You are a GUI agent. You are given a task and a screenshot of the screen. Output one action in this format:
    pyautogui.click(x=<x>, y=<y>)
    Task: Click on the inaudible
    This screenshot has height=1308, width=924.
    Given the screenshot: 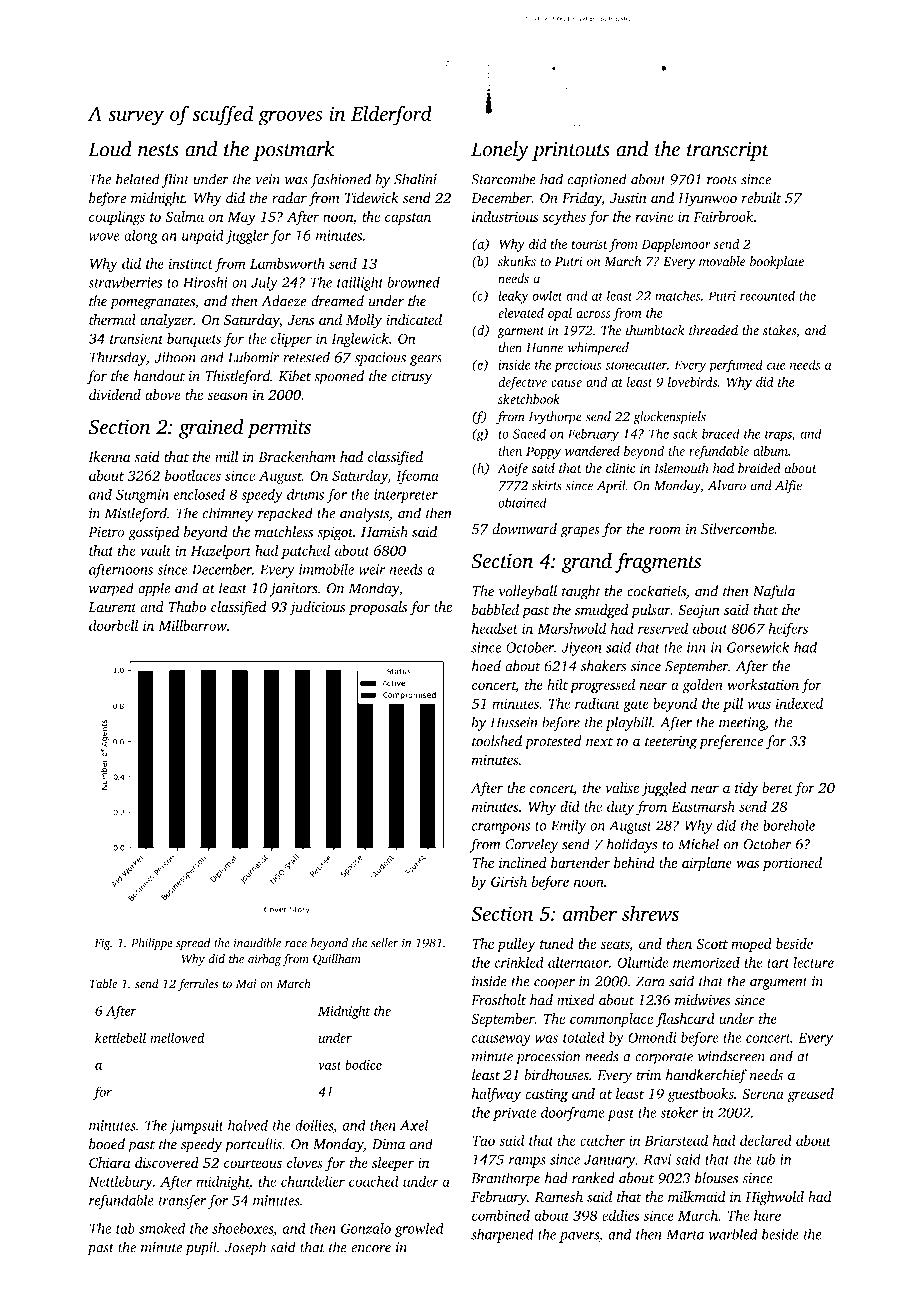 What is the action you would take?
    pyautogui.click(x=257, y=943)
